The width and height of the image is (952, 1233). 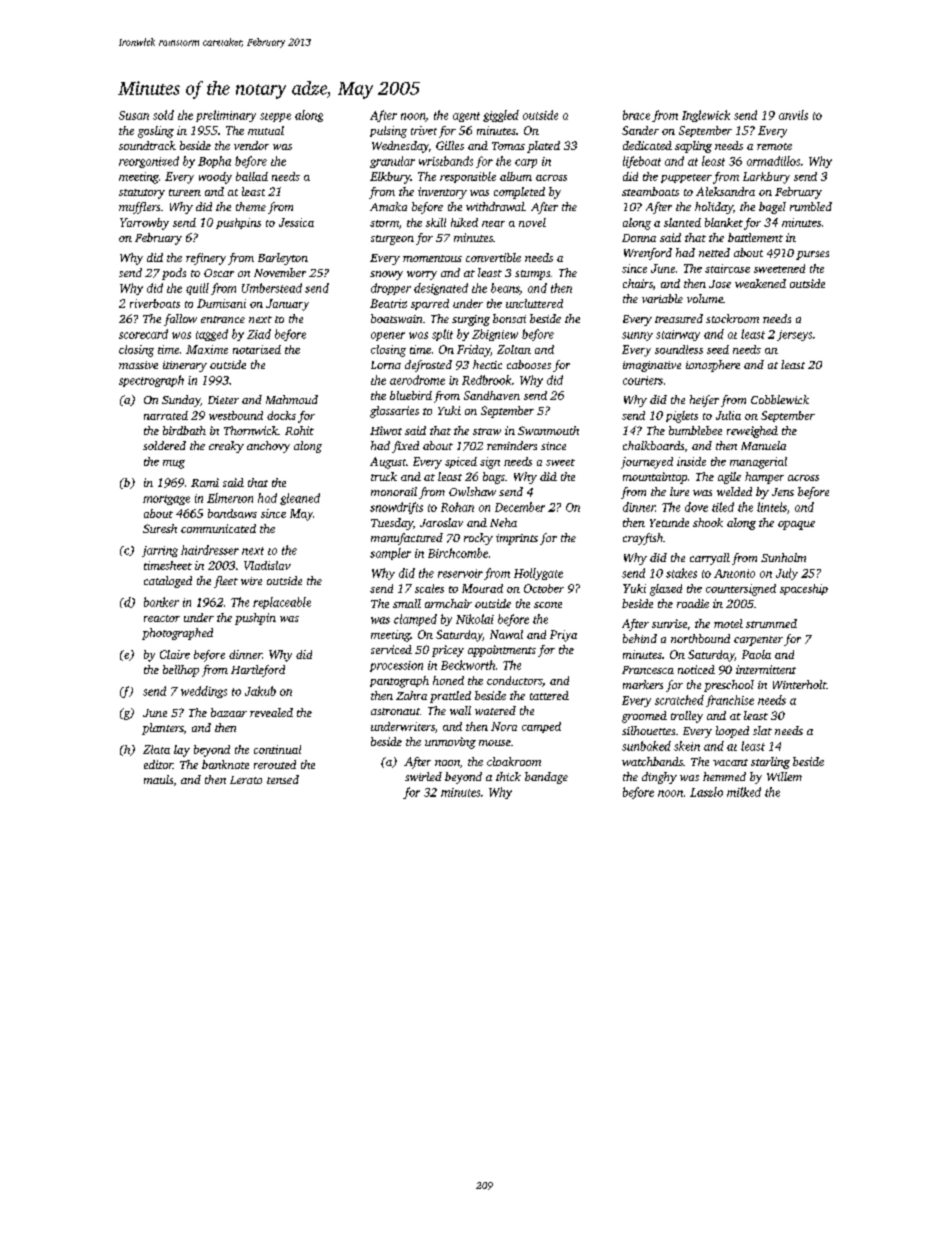 I want to click on photographed, so click(x=177, y=634).
